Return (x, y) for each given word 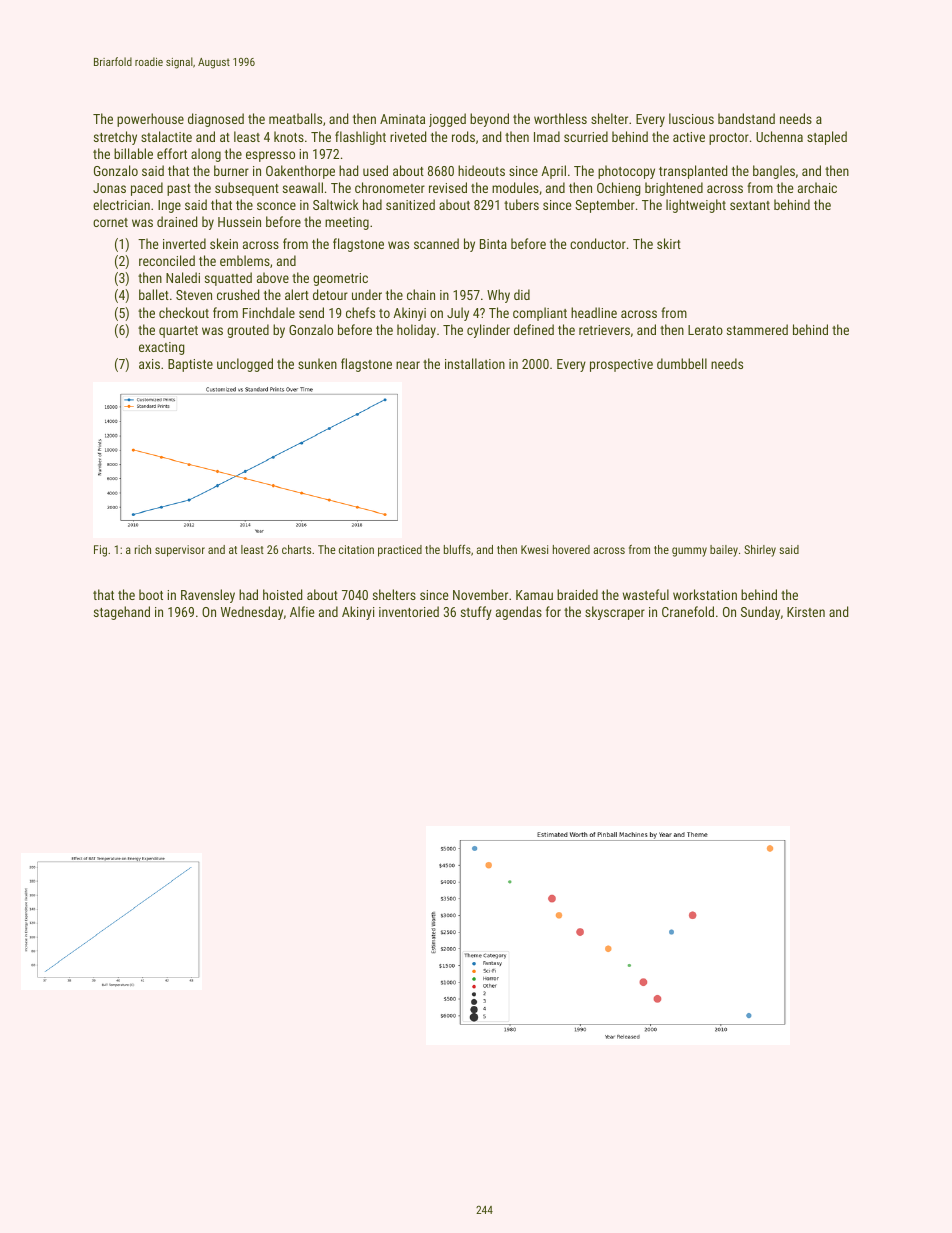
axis (149, 364)
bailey (724, 551)
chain (421, 294)
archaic (817, 187)
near (408, 365)
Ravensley (208, 596)
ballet (154, 294)
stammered (757, 329)
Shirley (760, 551)
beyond (489, 120)
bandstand (746, 118)
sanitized (410, 204)
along (206, 155)
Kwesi (534, 549)
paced (147, 189)
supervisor (180, 551)
